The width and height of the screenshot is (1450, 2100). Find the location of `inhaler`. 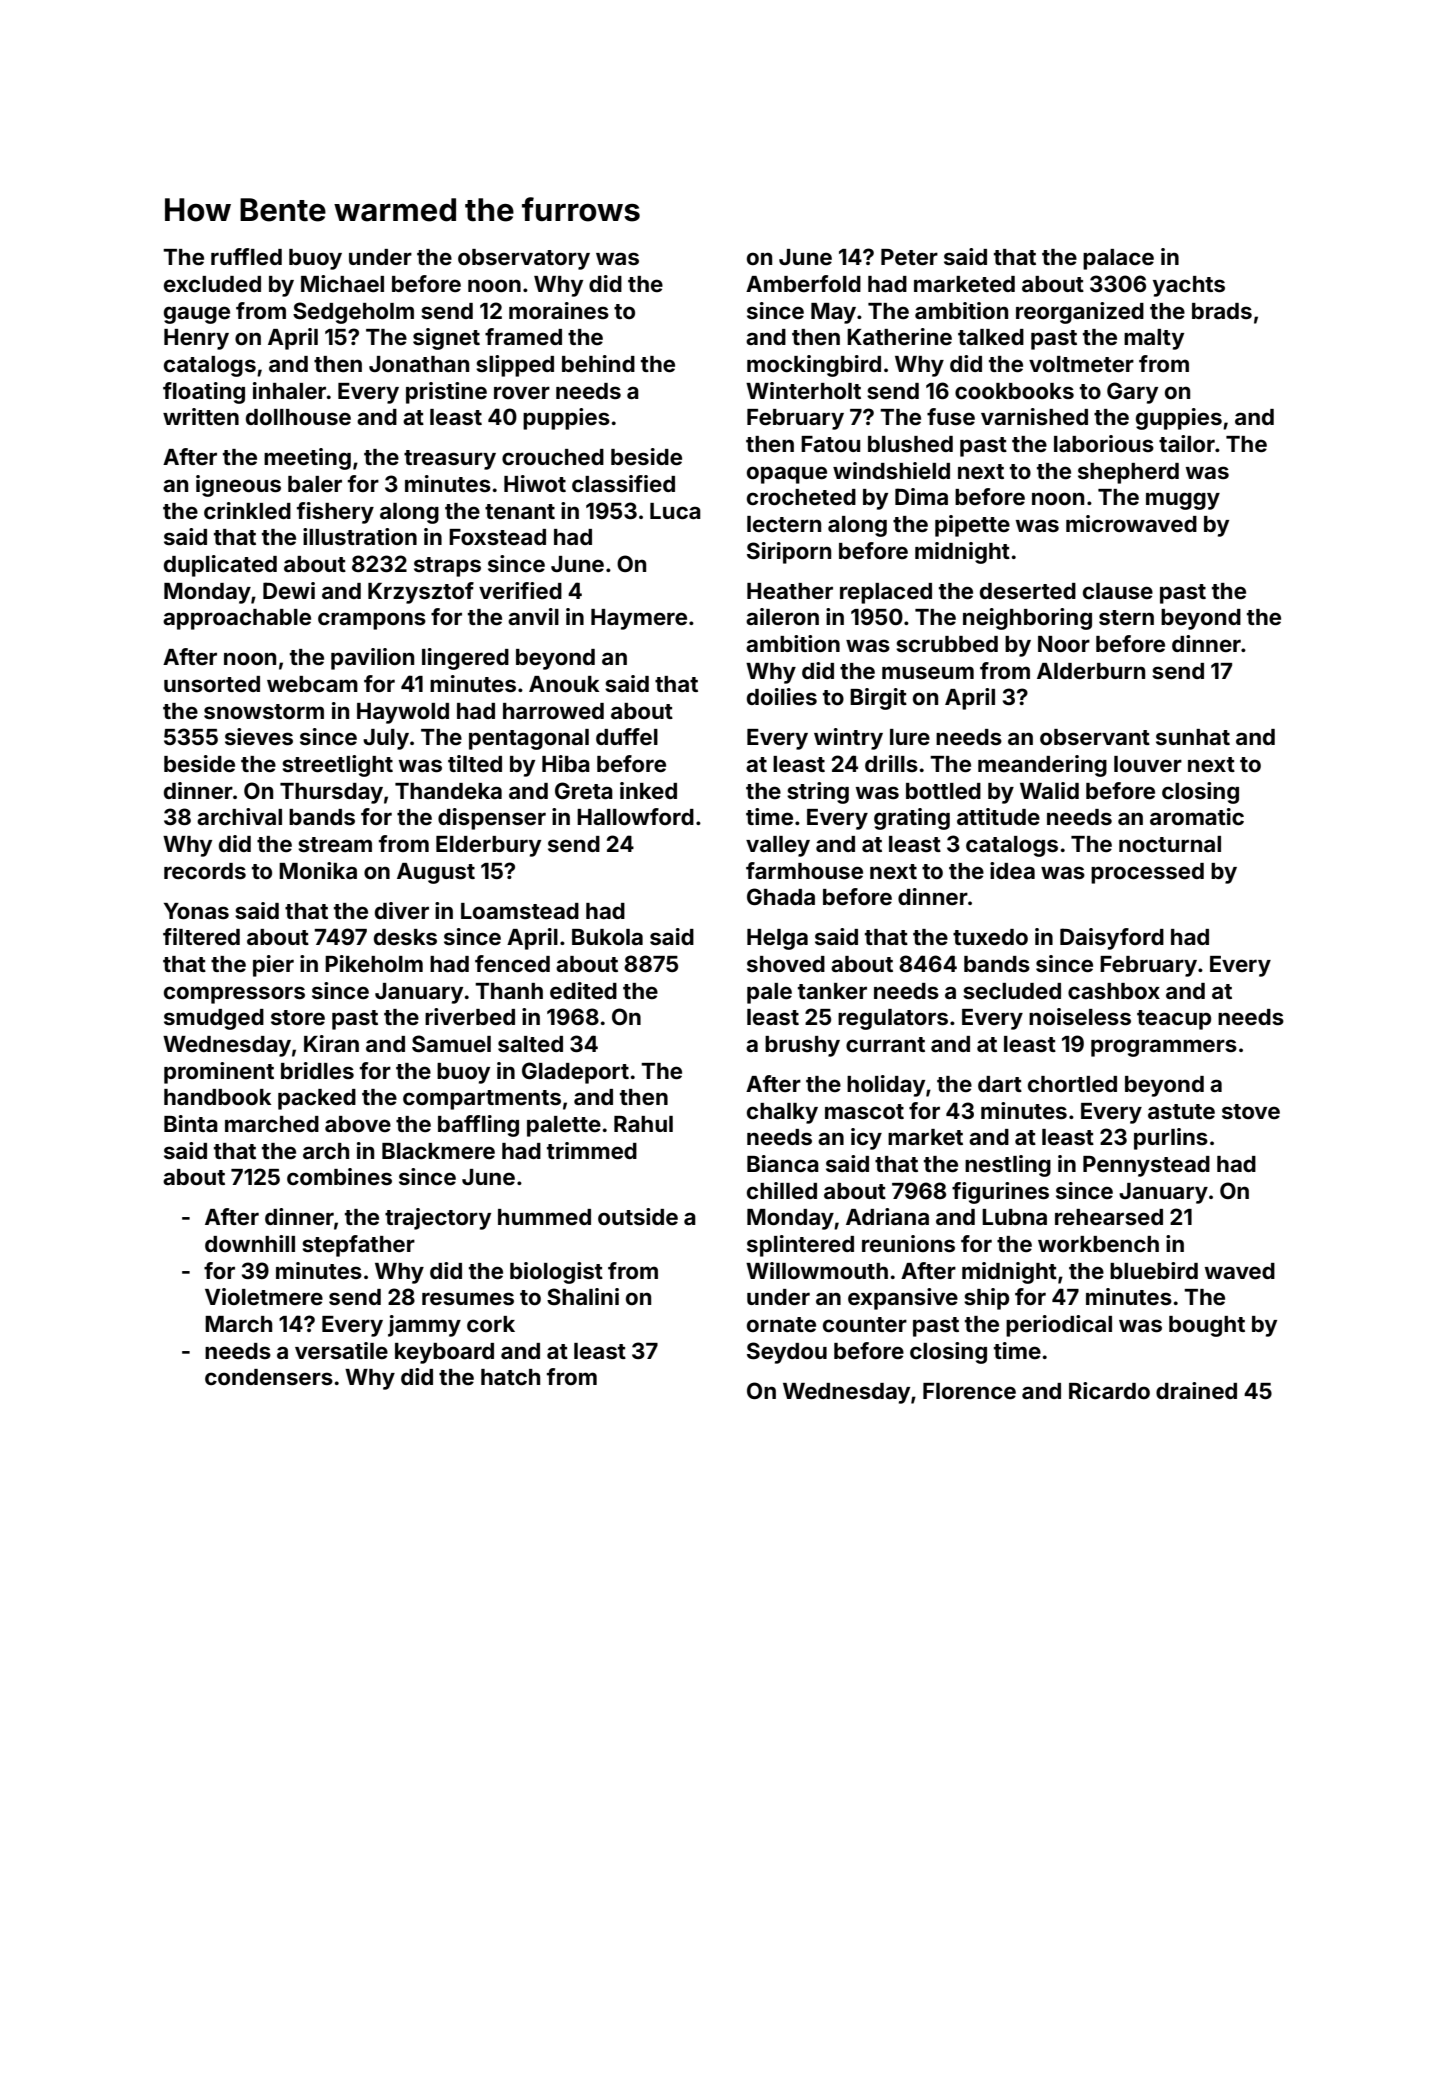

inhaler is located at coordinates (289, 390).
